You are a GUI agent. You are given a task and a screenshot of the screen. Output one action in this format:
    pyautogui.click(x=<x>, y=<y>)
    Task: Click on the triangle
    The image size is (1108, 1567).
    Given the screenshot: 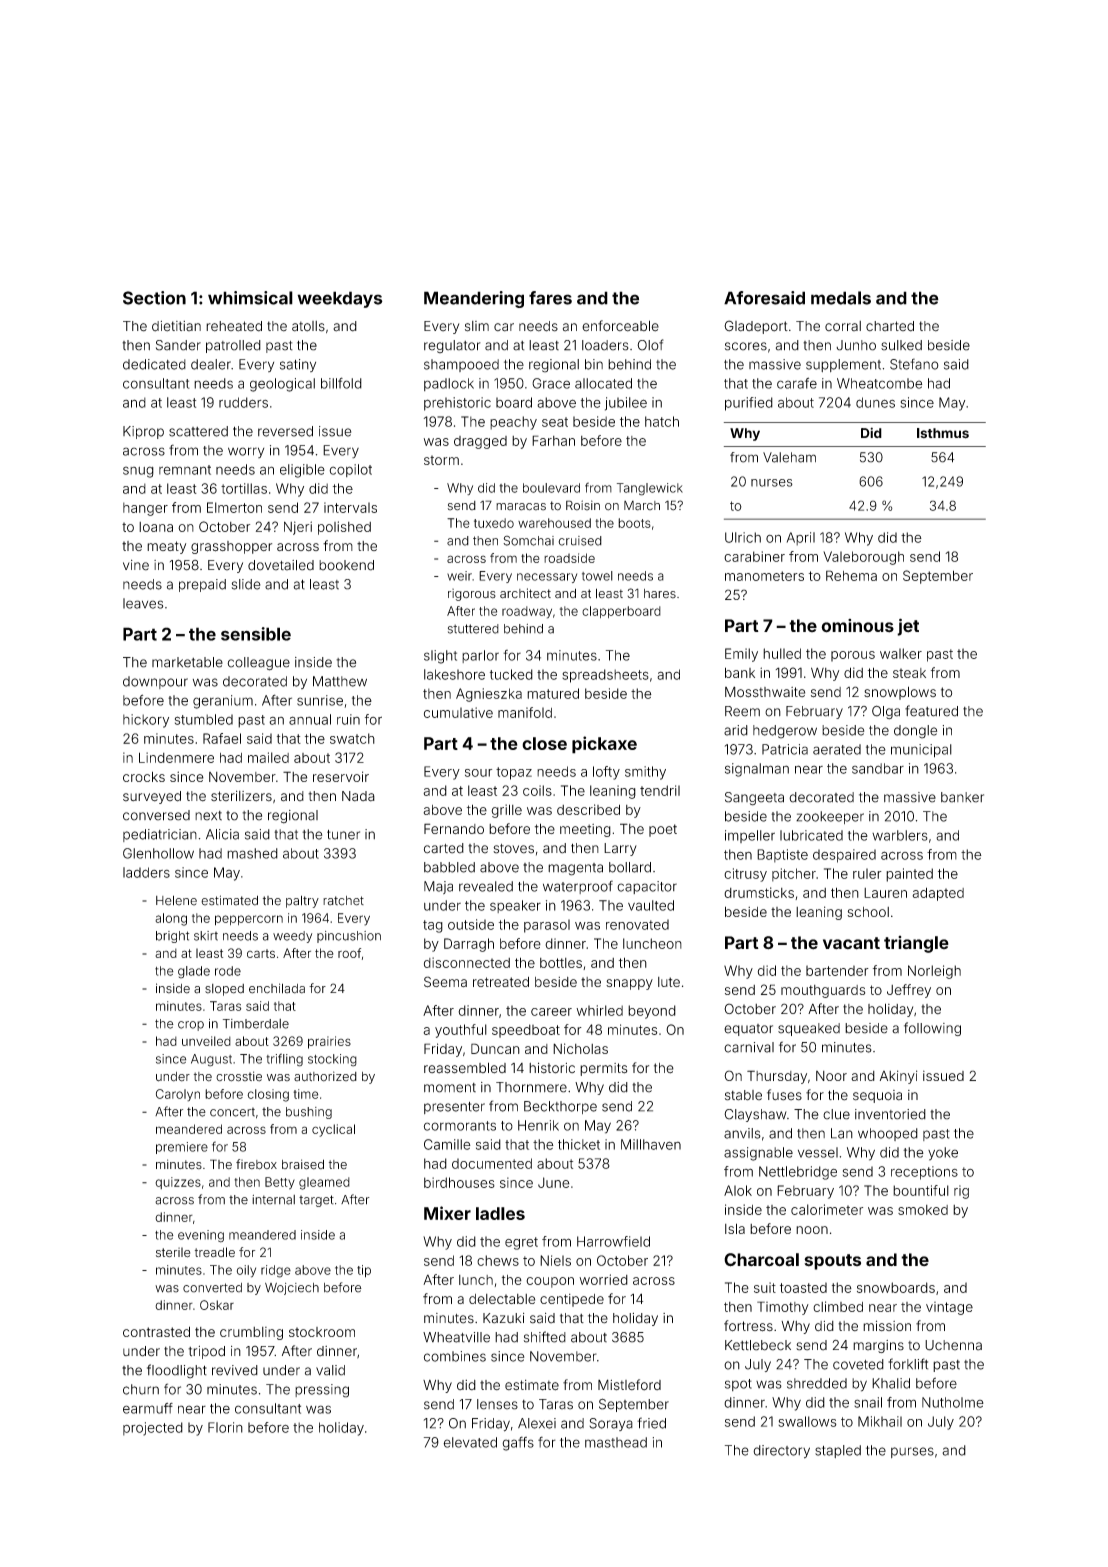 What is the action you would take?
    pyautogui.click(x=916, y=944)
